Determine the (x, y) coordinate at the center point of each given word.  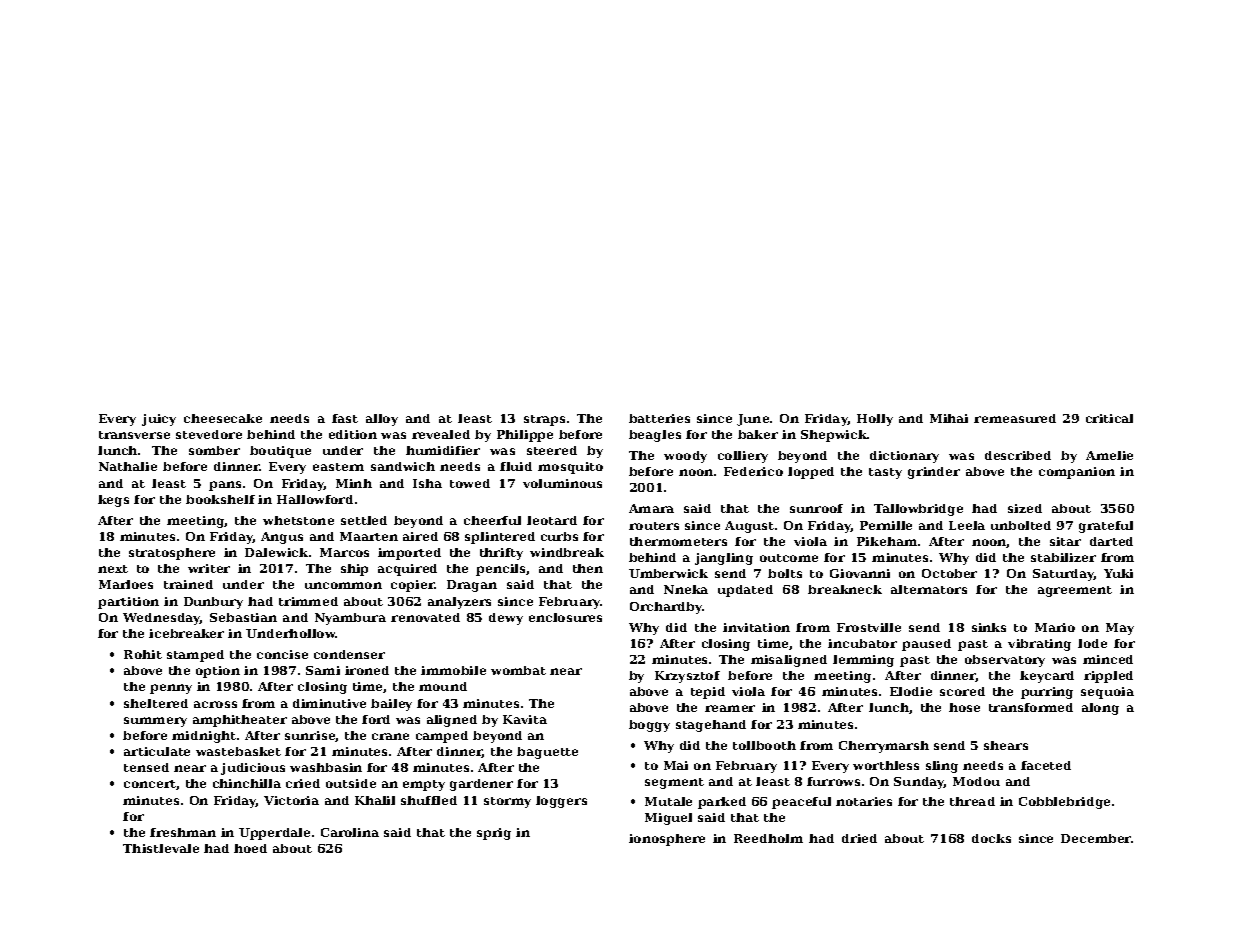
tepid (708, 693)
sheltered (156, 703)
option (218, 672)
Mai (676, 765)
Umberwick (668, 573)
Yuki (1118, 573)
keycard (1047, 677)
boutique (280, 452)
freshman (183, 832)
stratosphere (172, 554)
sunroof (816, 508)
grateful (1106, 527)
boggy (649, 726)
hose (964, 707)
